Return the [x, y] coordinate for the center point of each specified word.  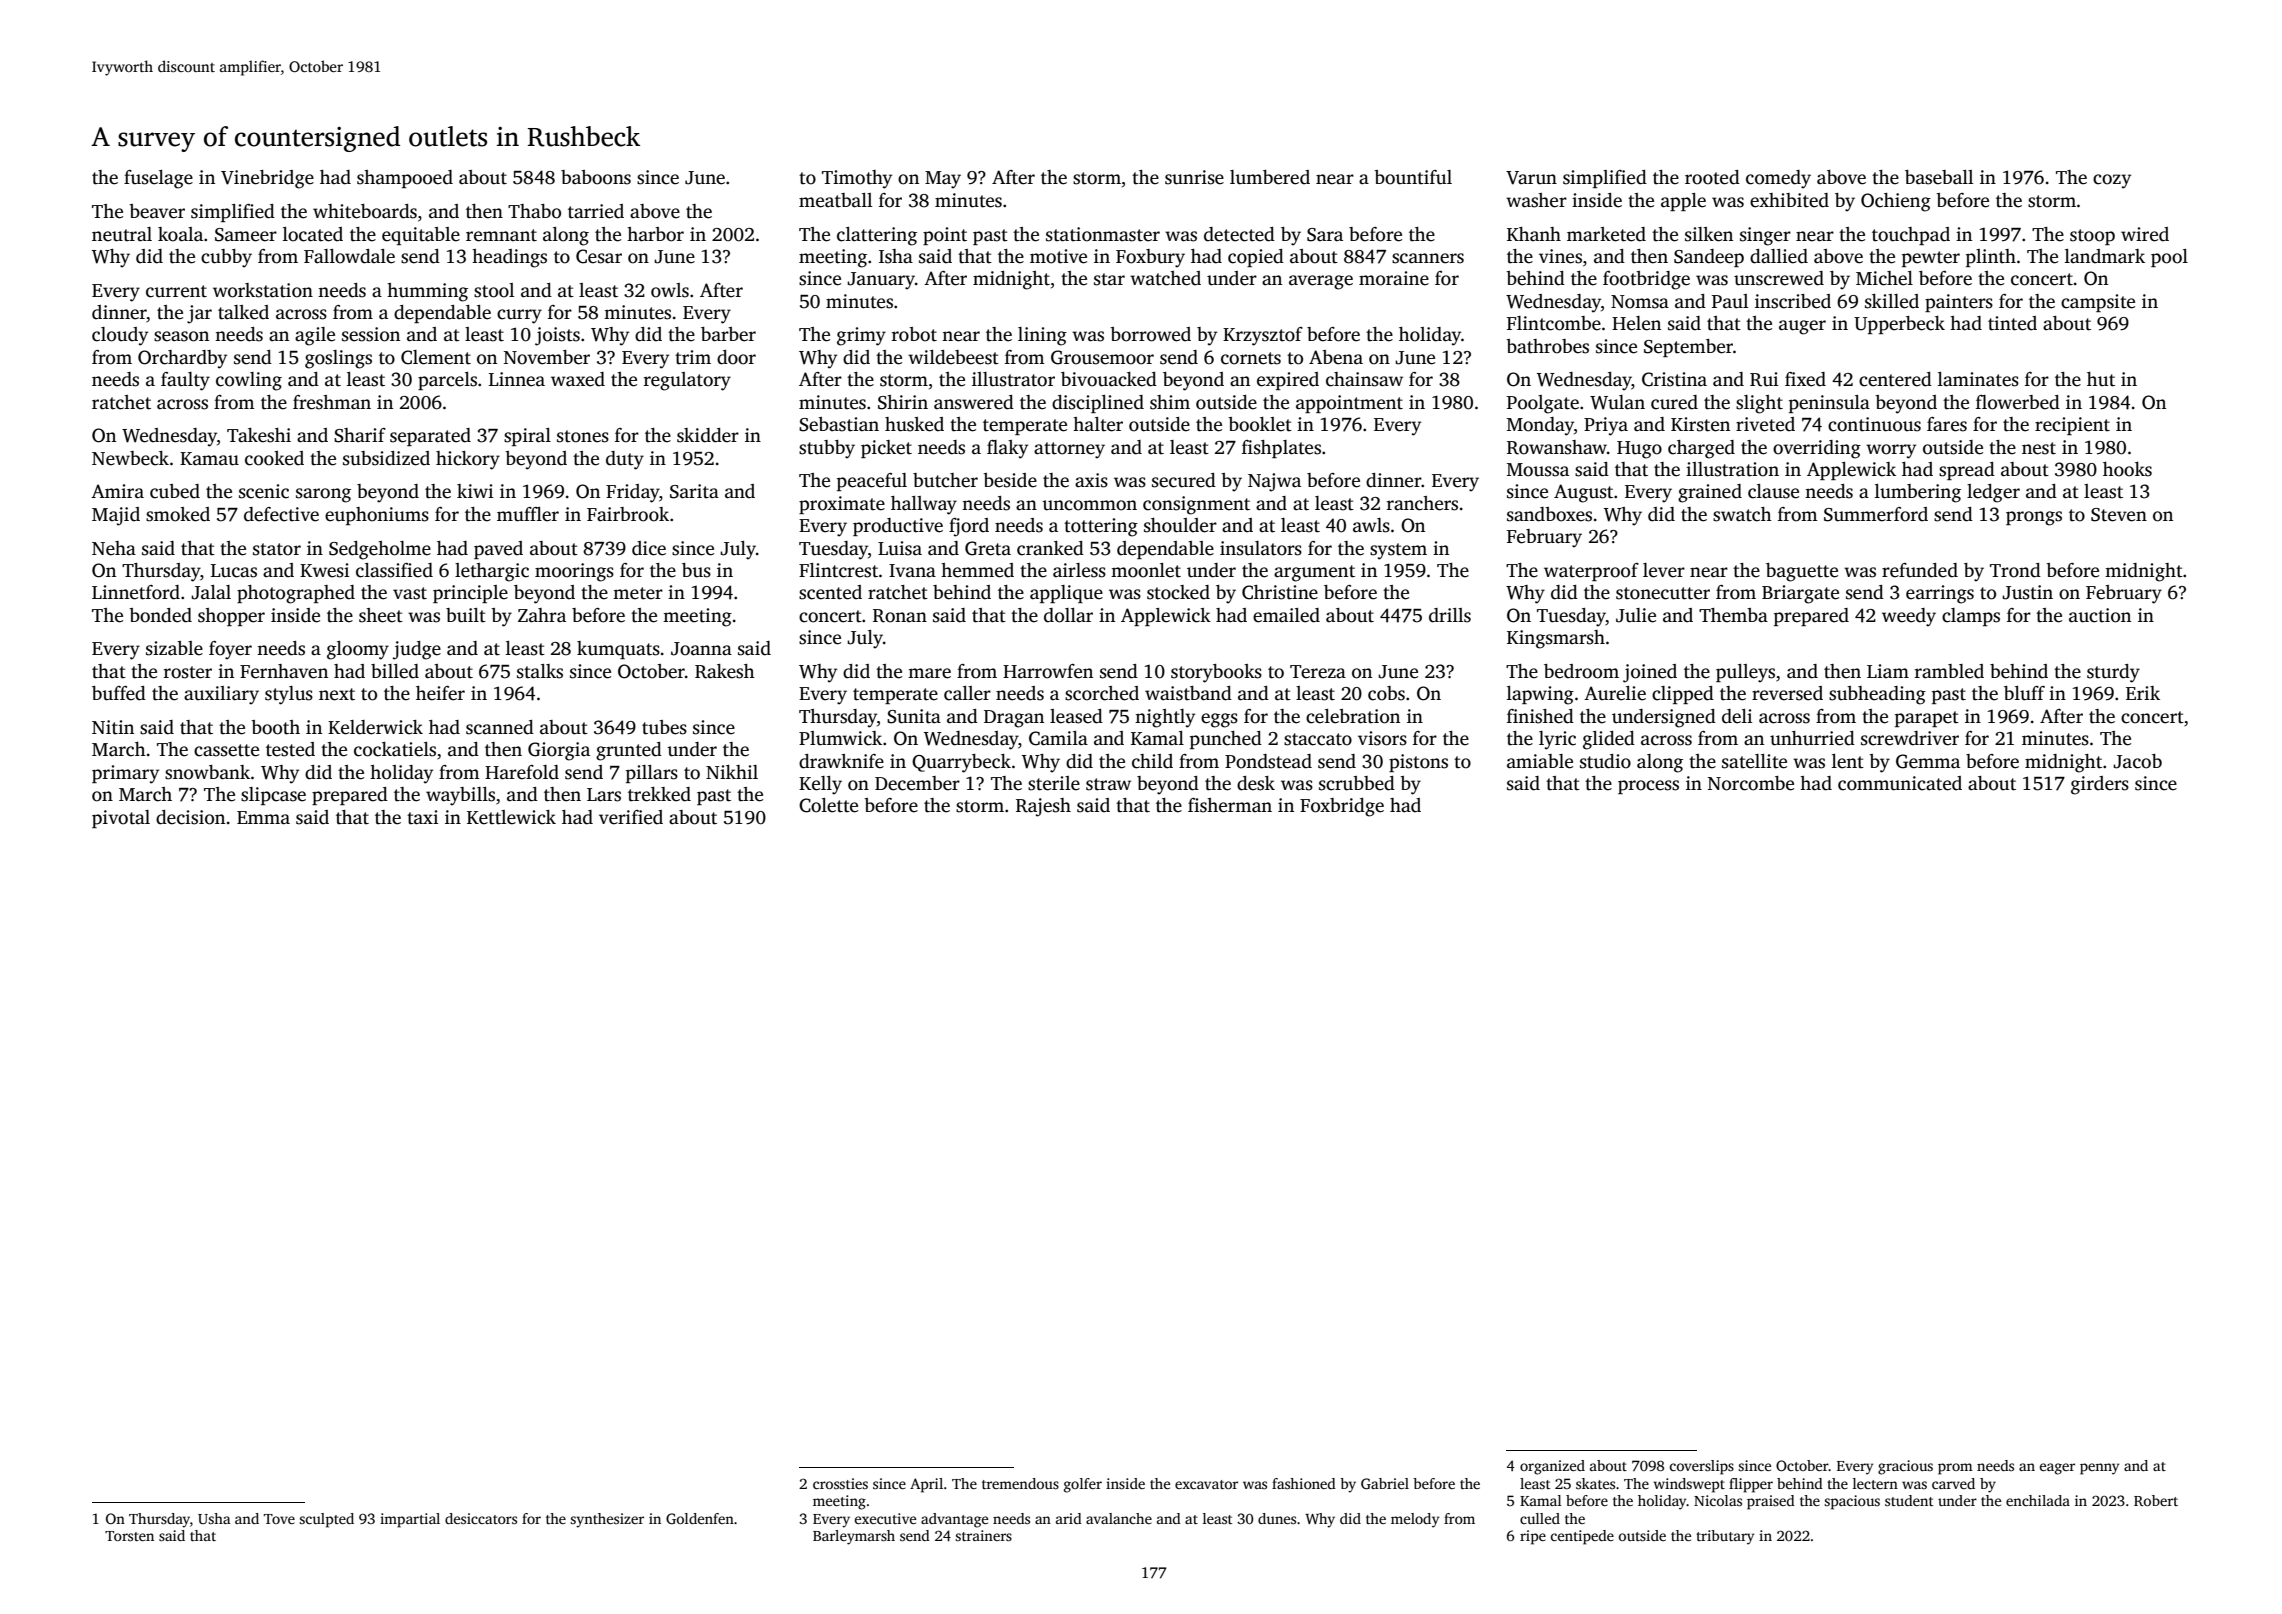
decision [190, 817]
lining [1042, 336]
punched [1226, 740]
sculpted [326, 1520]
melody [1415, 1520]
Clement [436, 357]
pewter [1931, 259]
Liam [1888, 671]
